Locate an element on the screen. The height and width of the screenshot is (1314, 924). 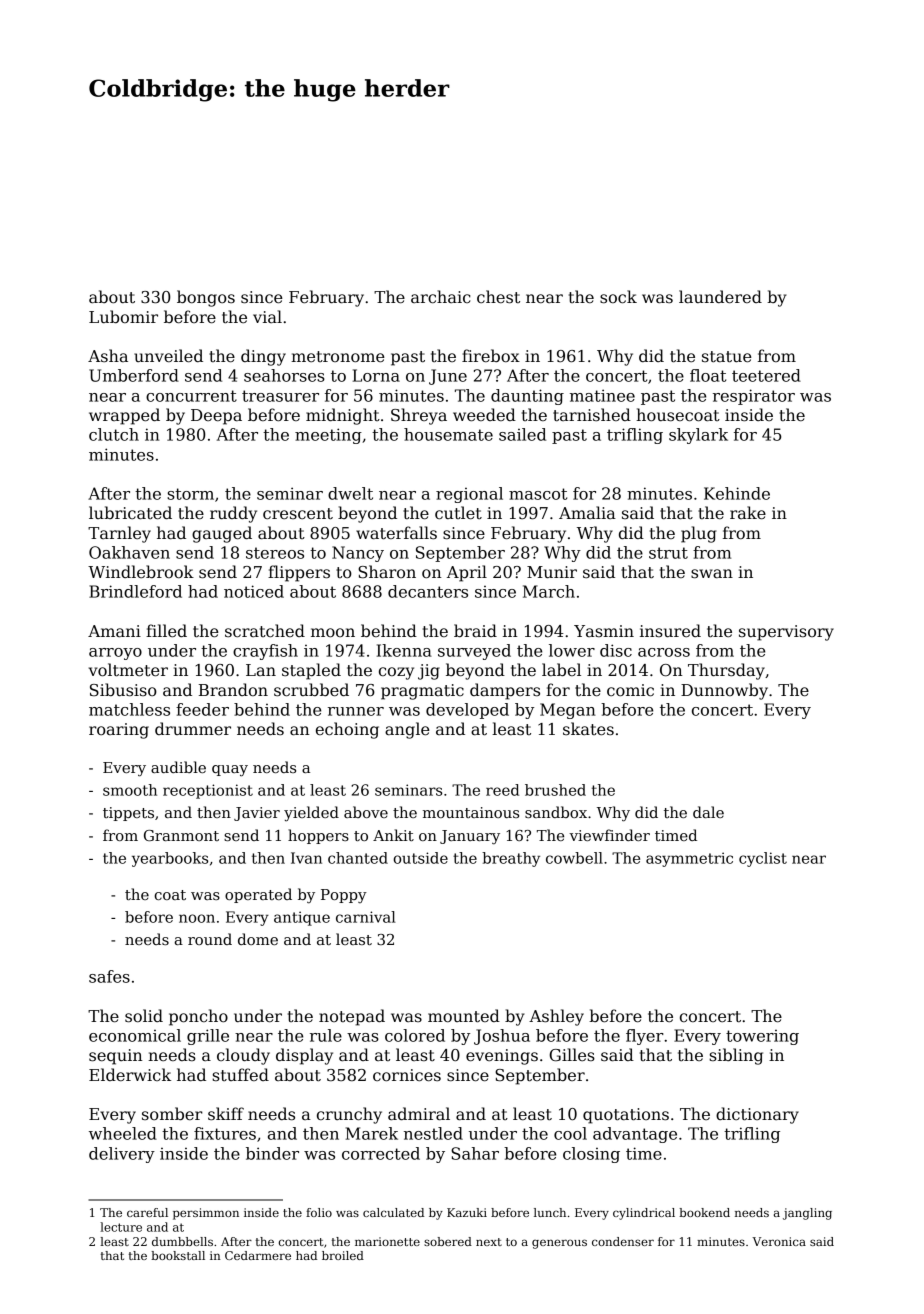
asymmetric is located at coordinates (689, 859).
